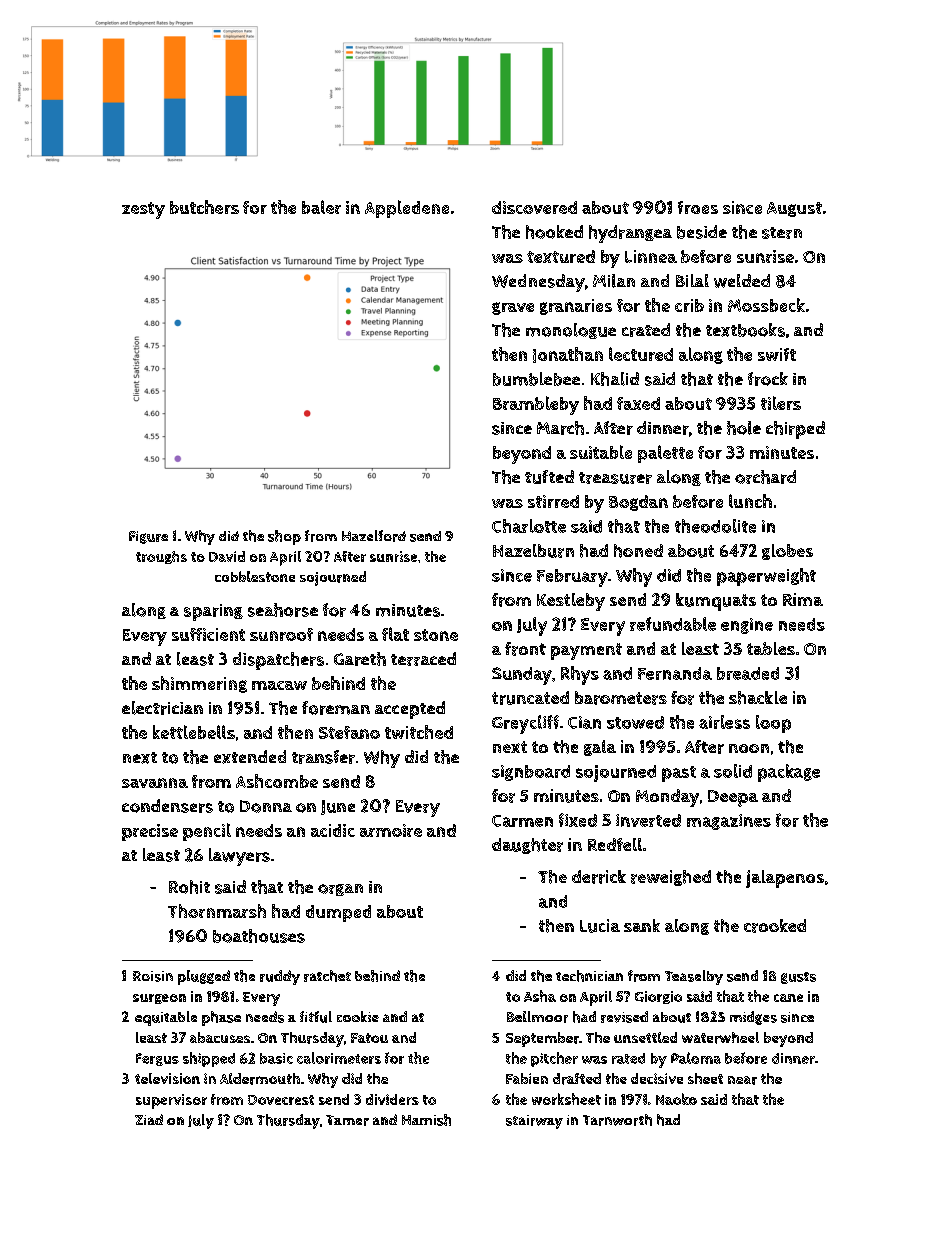  What do you see at coordinates (534, 207) in the screenshot?
I see `discovered` at bounding box center [534, 207].
